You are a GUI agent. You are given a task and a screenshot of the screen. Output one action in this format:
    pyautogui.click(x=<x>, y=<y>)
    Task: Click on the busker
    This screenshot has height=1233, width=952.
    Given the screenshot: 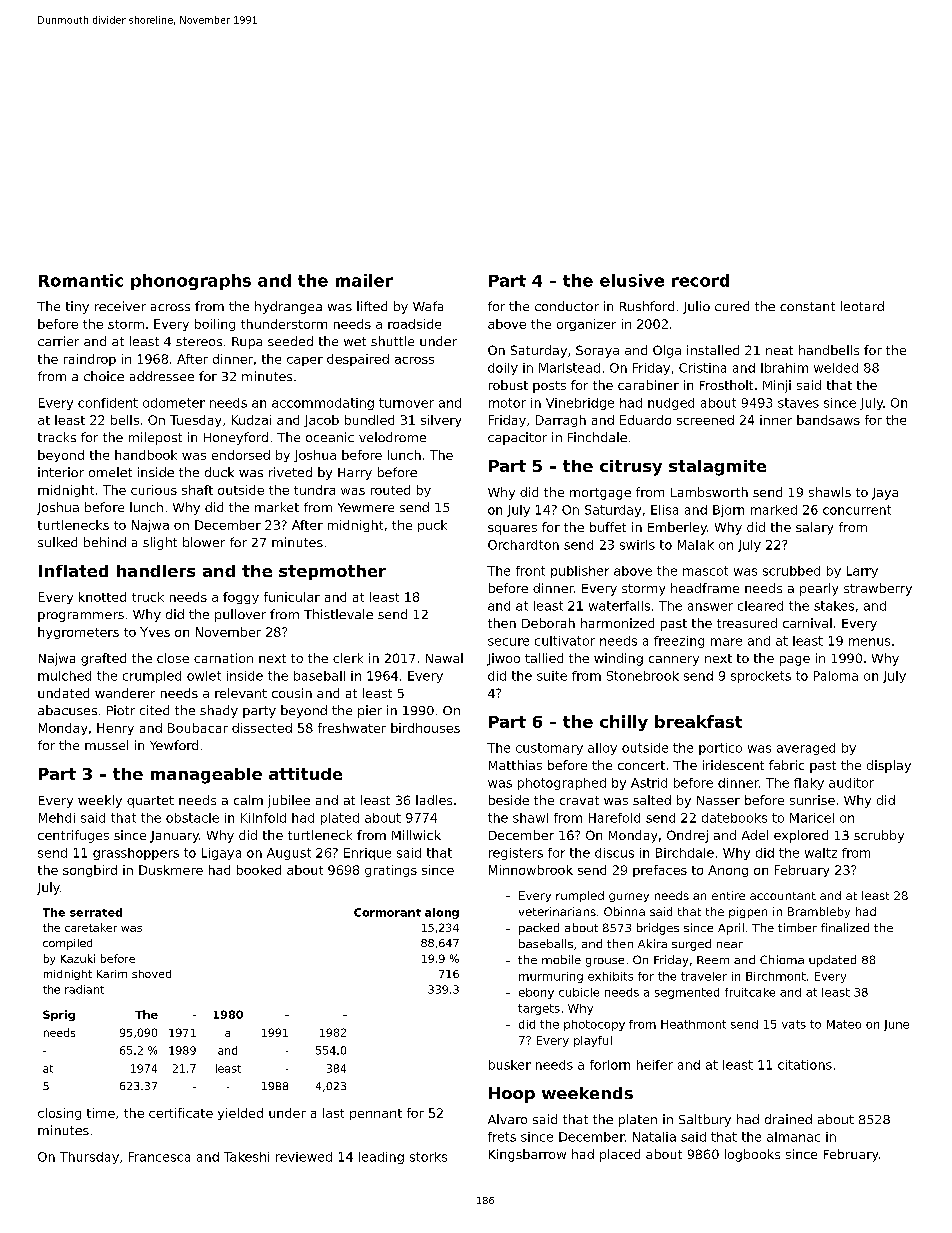 What is the action you would take?
    pyautogui.click(x=510, y=1065)
